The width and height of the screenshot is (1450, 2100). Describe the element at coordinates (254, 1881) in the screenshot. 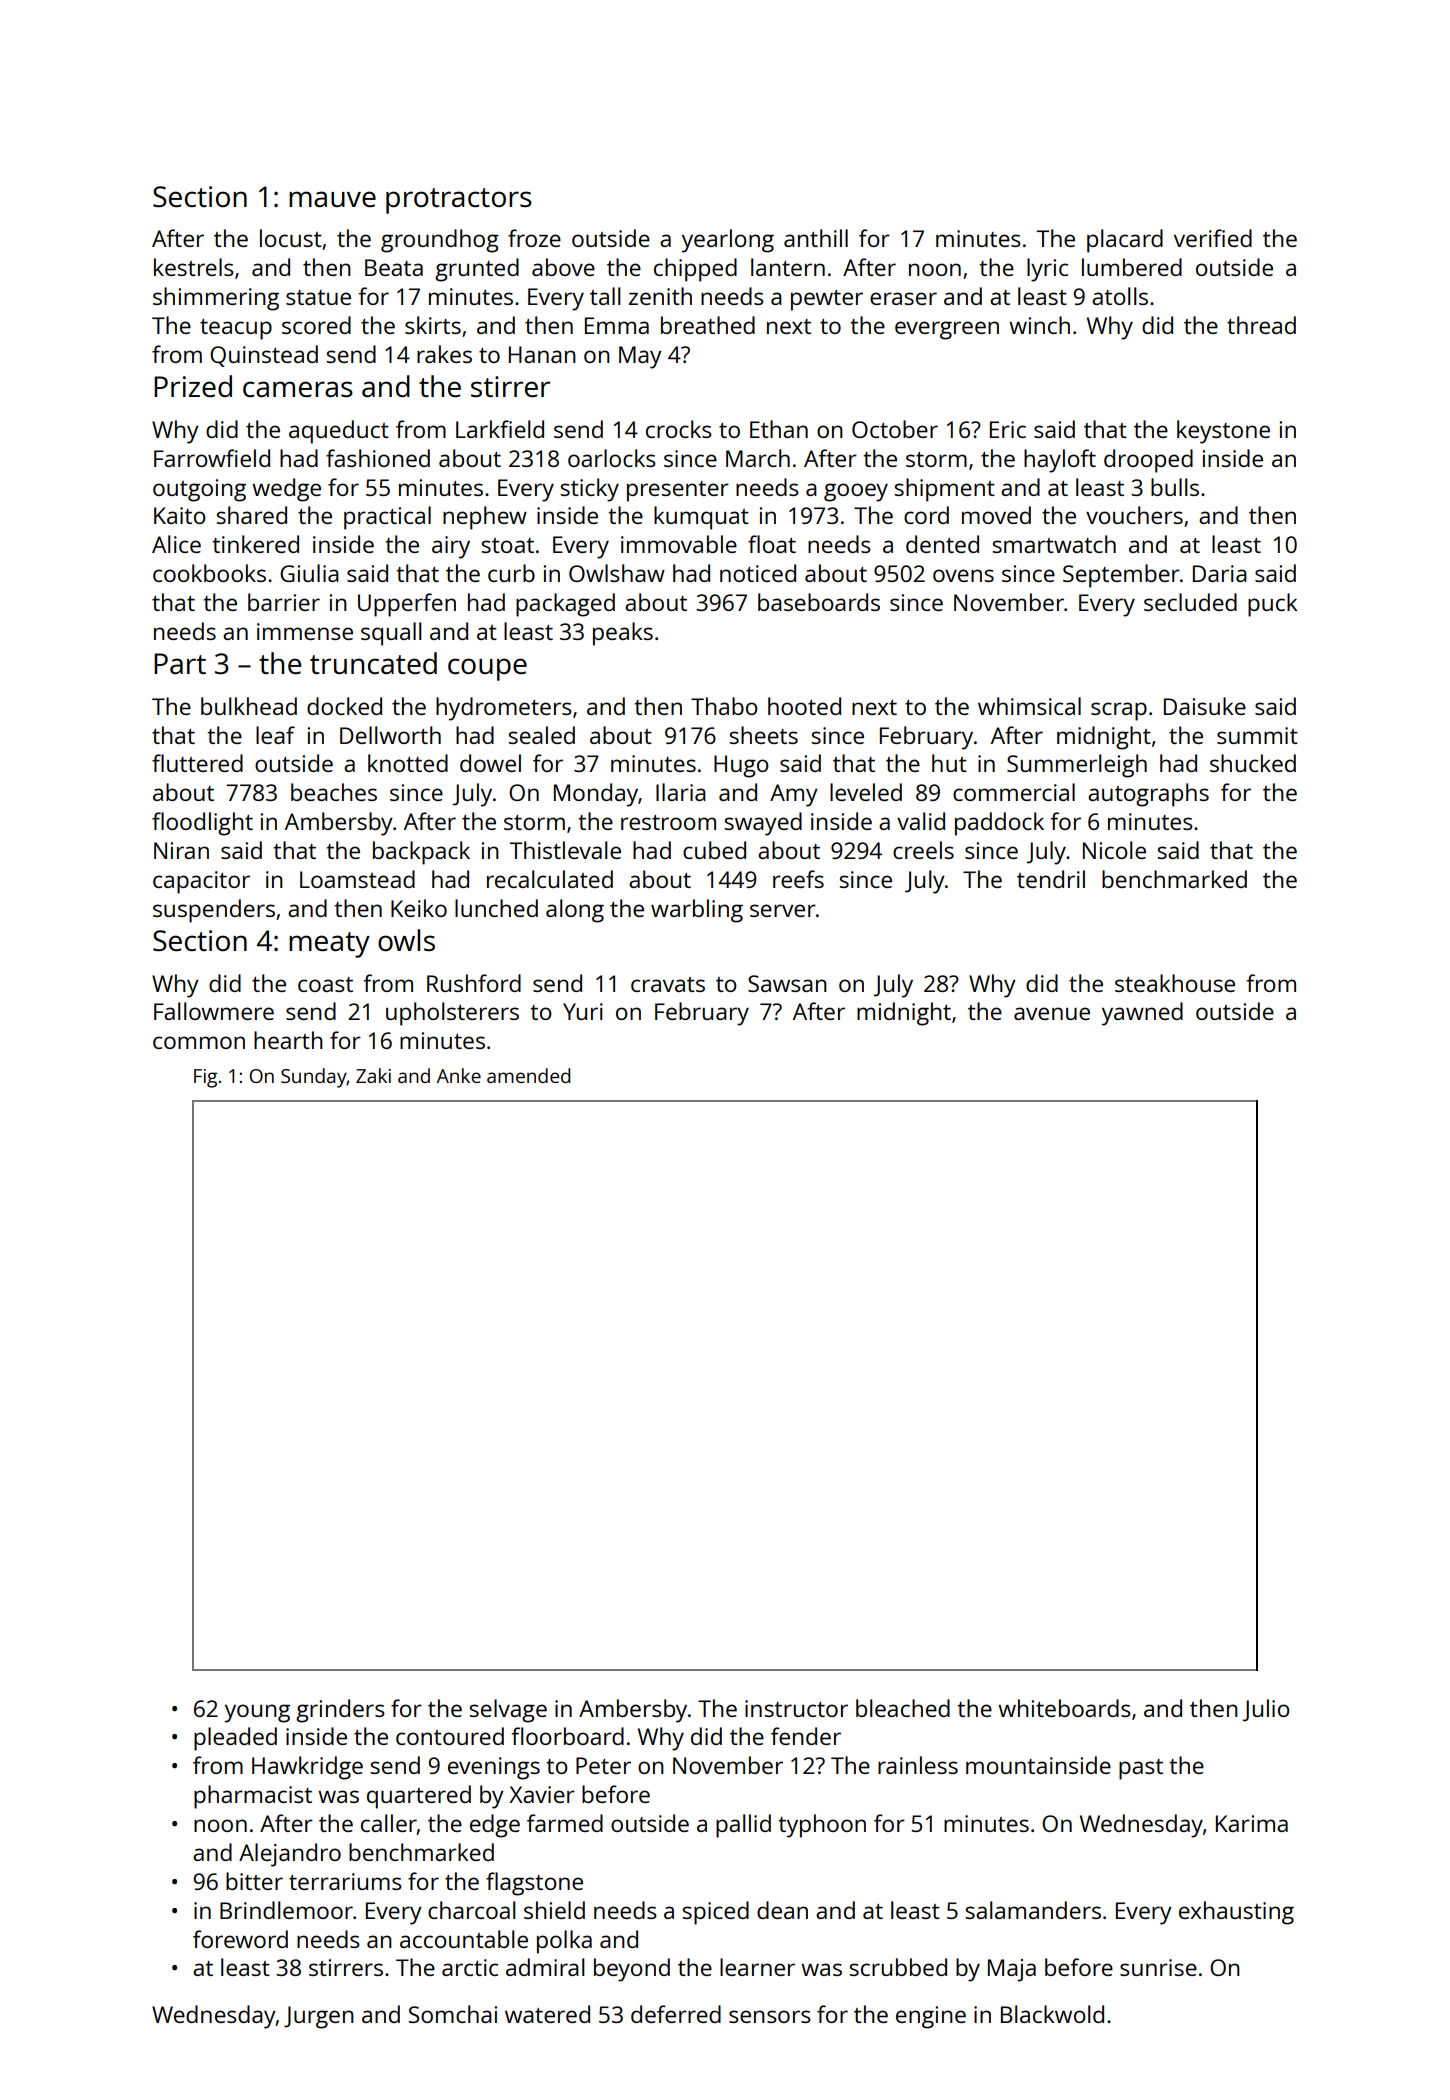

I see `bitter` at that location.
